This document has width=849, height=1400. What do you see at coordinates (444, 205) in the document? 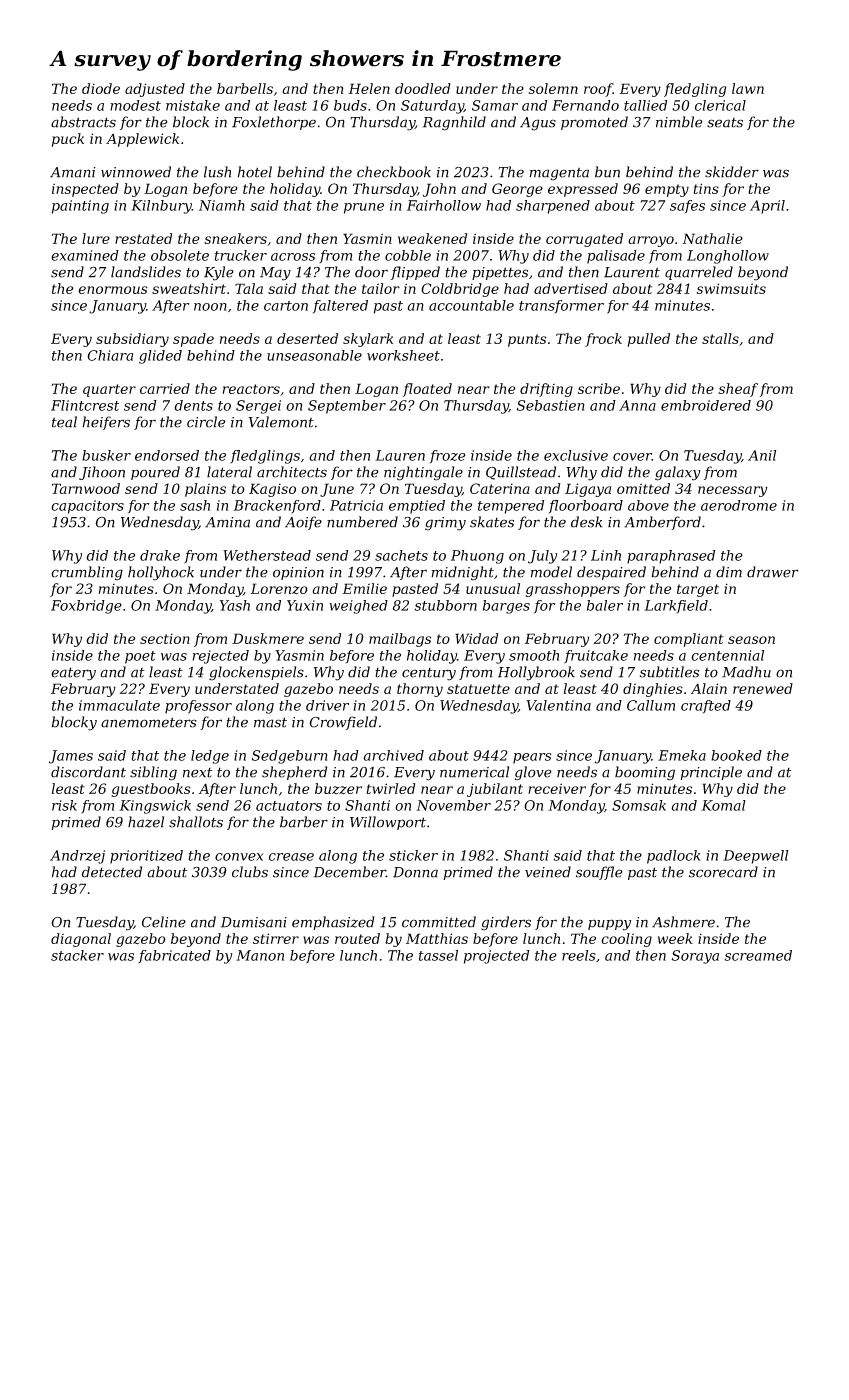
I see `Fairhollow` at bounding box center [444, 205].
